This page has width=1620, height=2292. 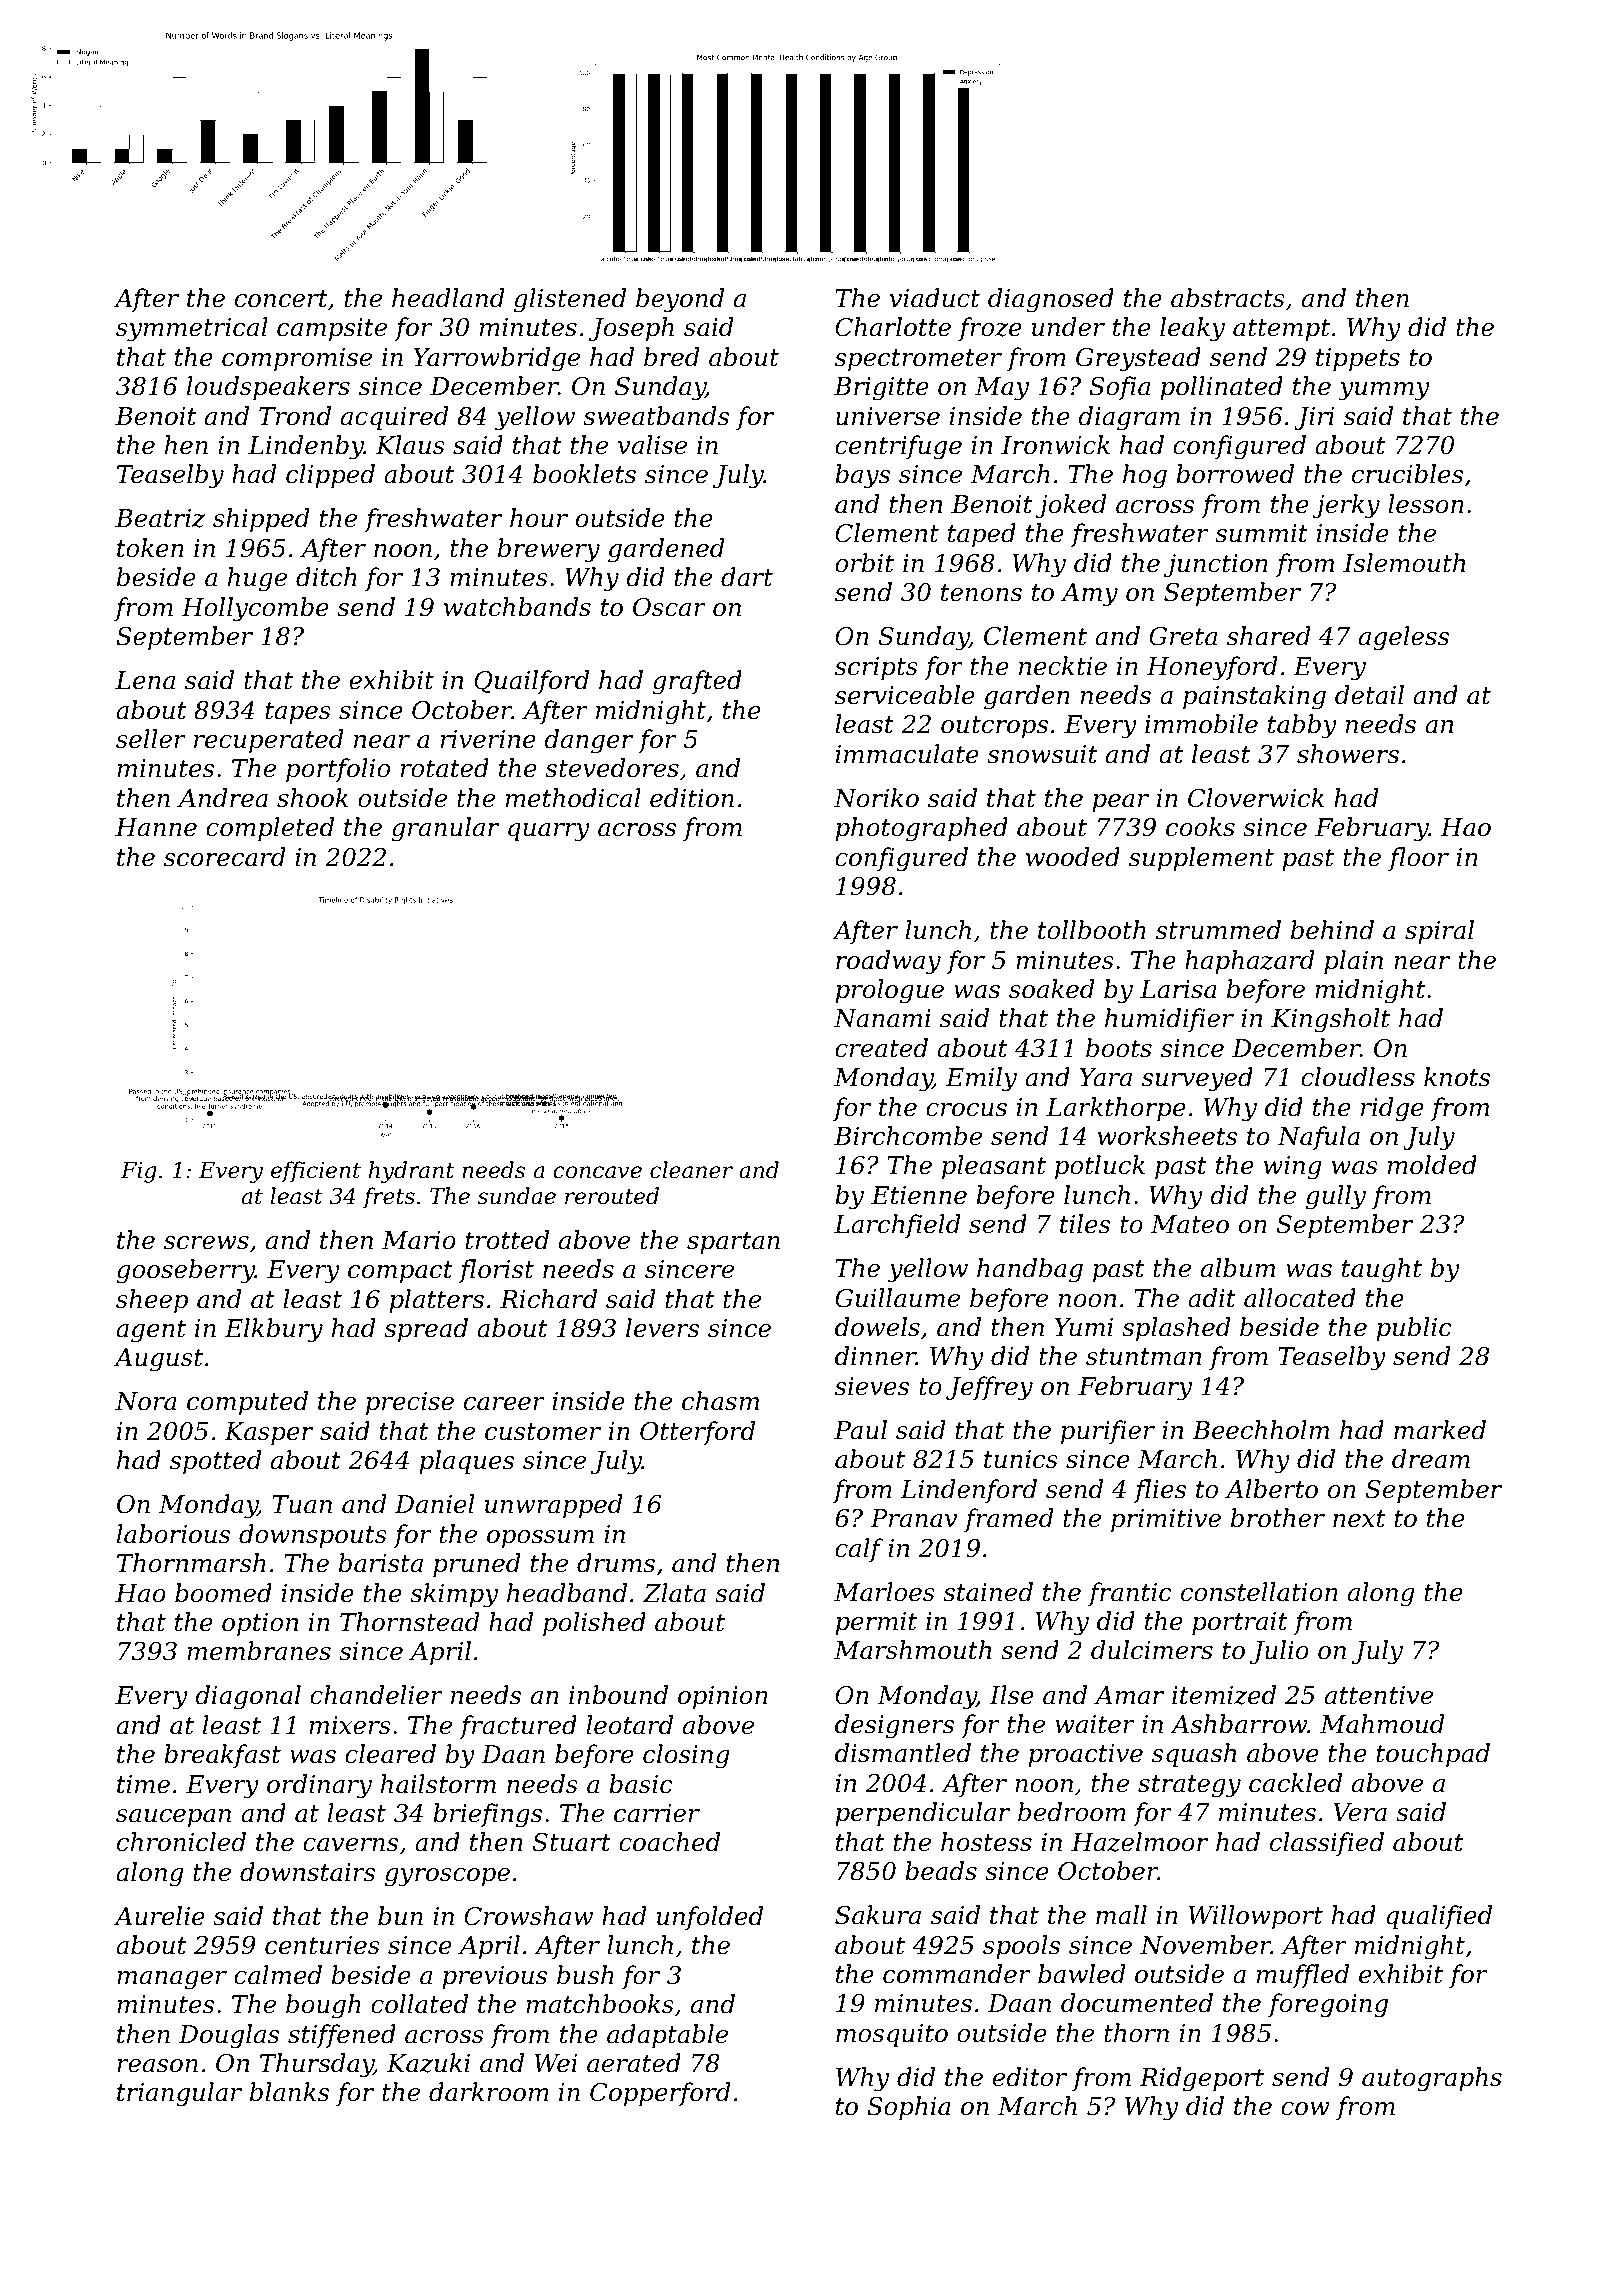 What do you see at coordinates (907, 754) in the page?
I see `immaculate` at bounding box center [907, 754].
